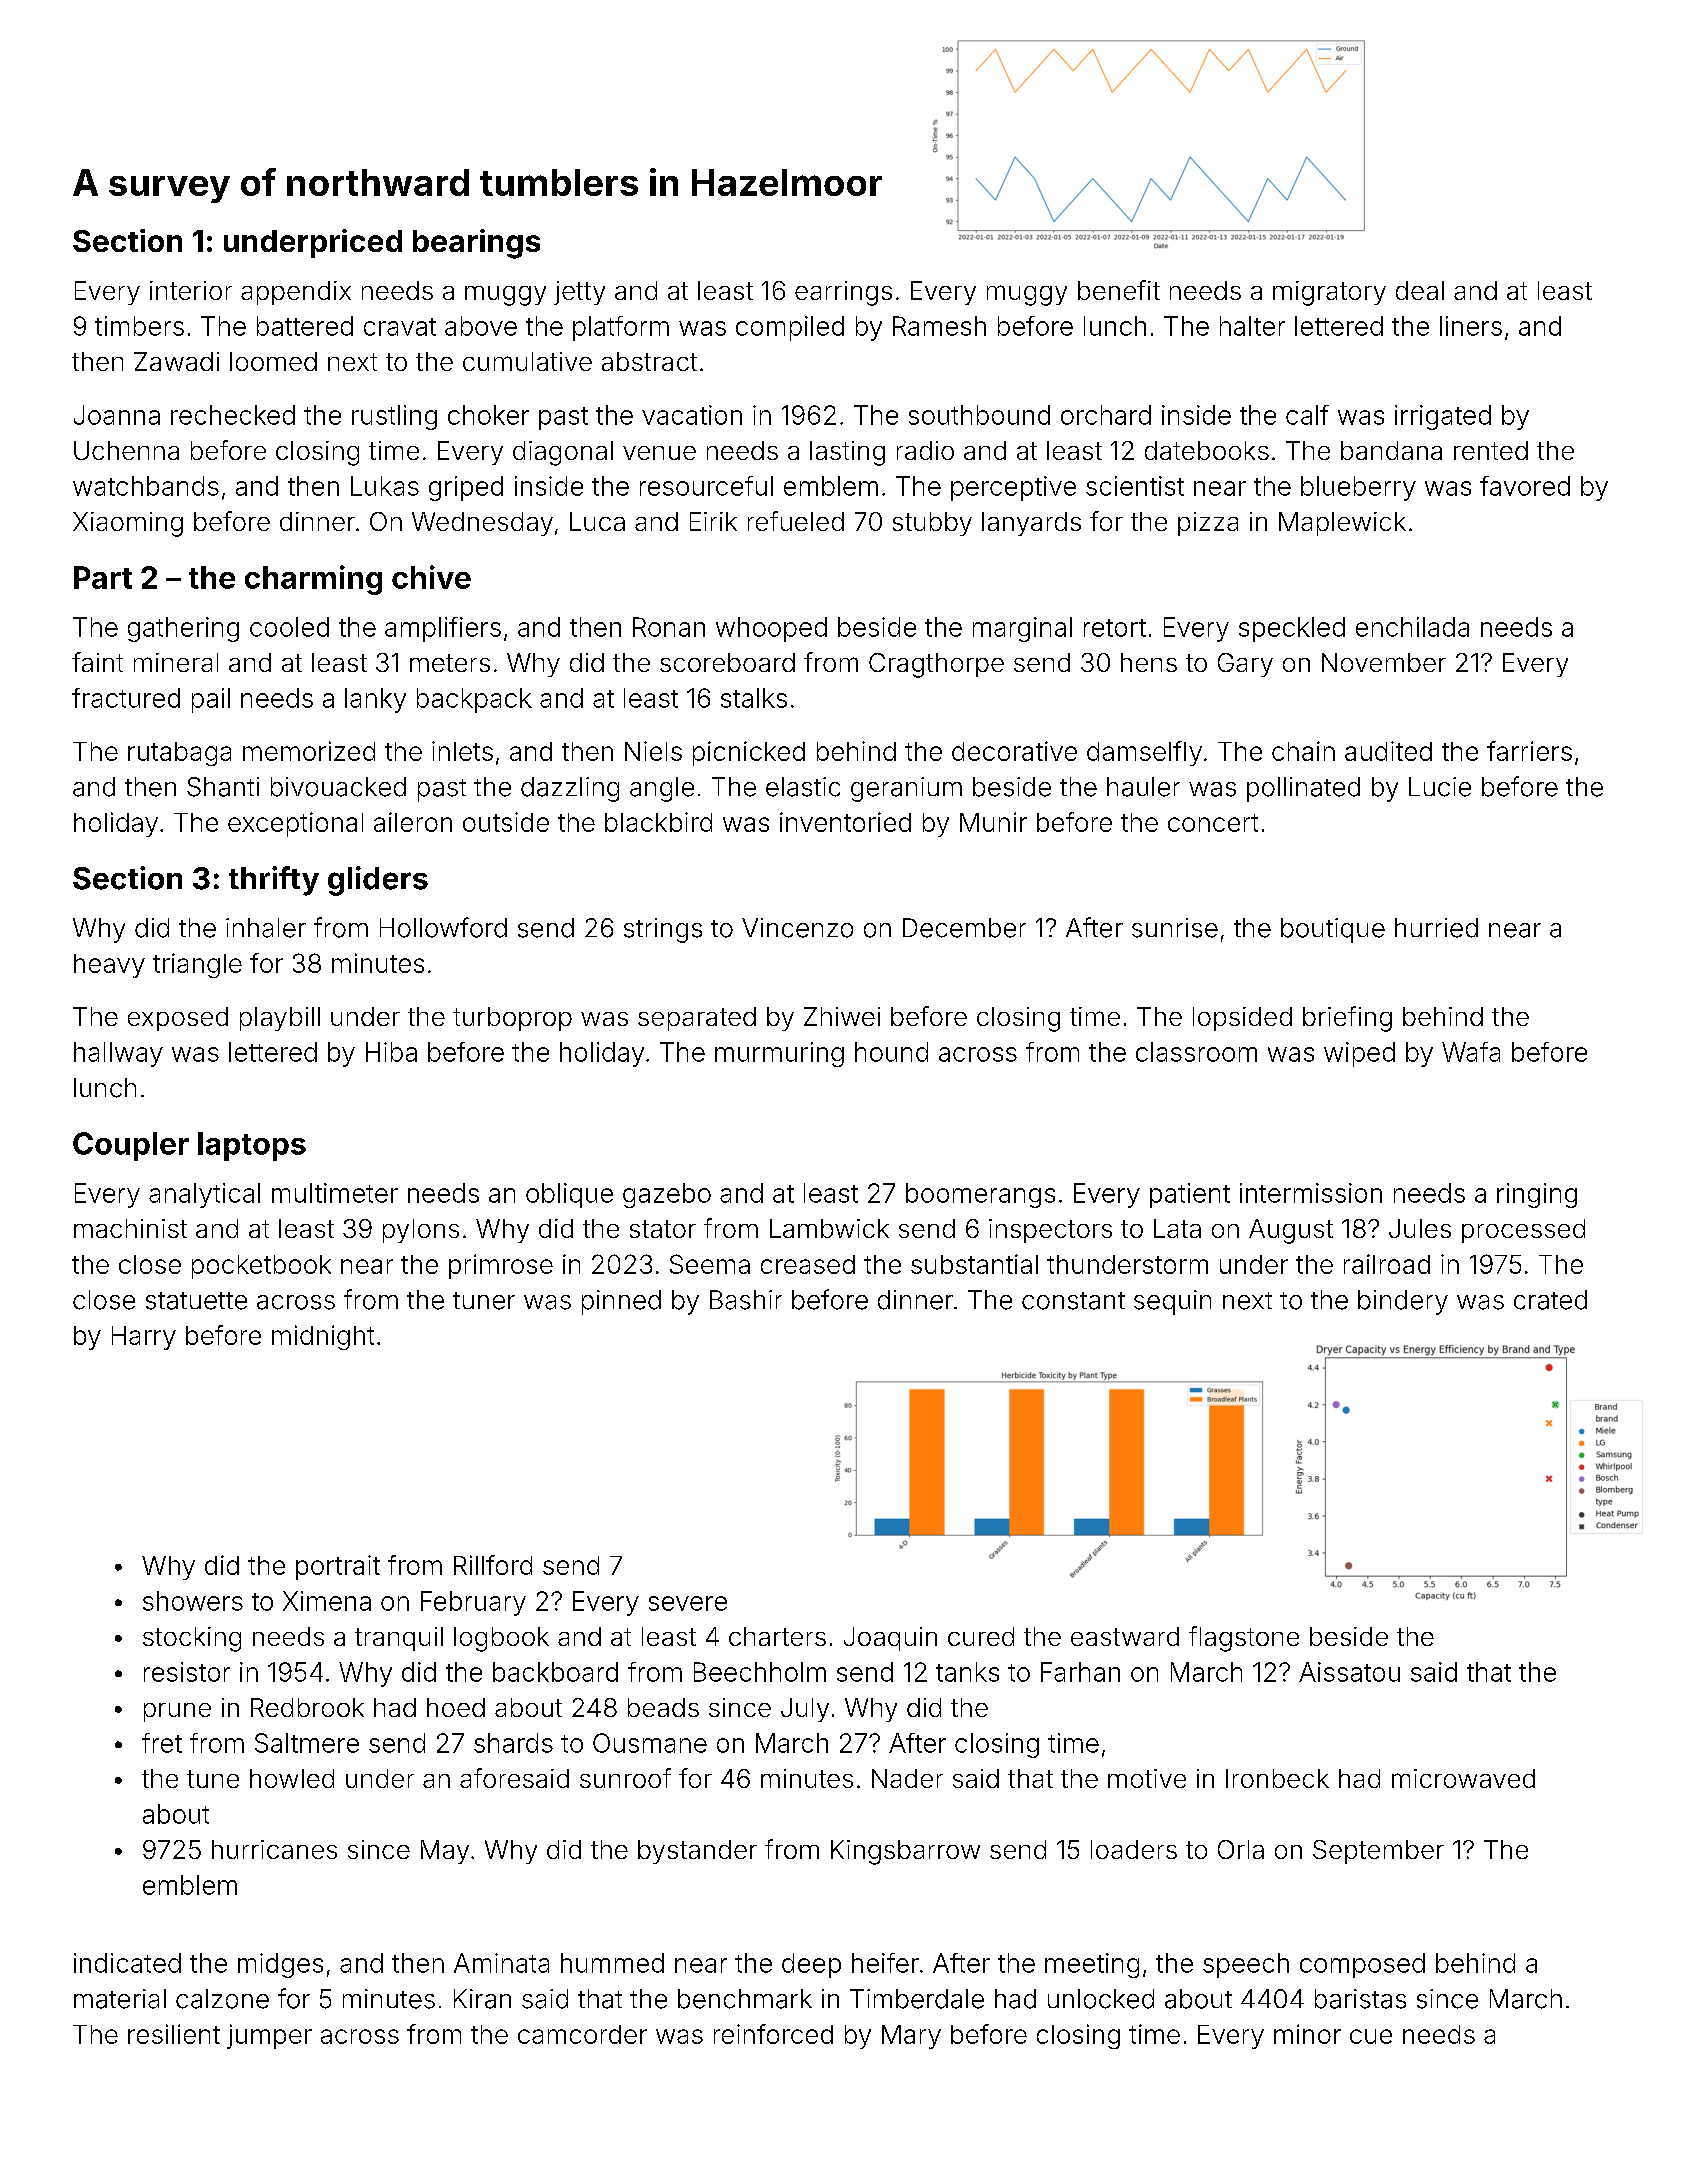 This screenshot has width=1683, height=2178. I want to click on Ironbeck, so click(1277, 1778).
